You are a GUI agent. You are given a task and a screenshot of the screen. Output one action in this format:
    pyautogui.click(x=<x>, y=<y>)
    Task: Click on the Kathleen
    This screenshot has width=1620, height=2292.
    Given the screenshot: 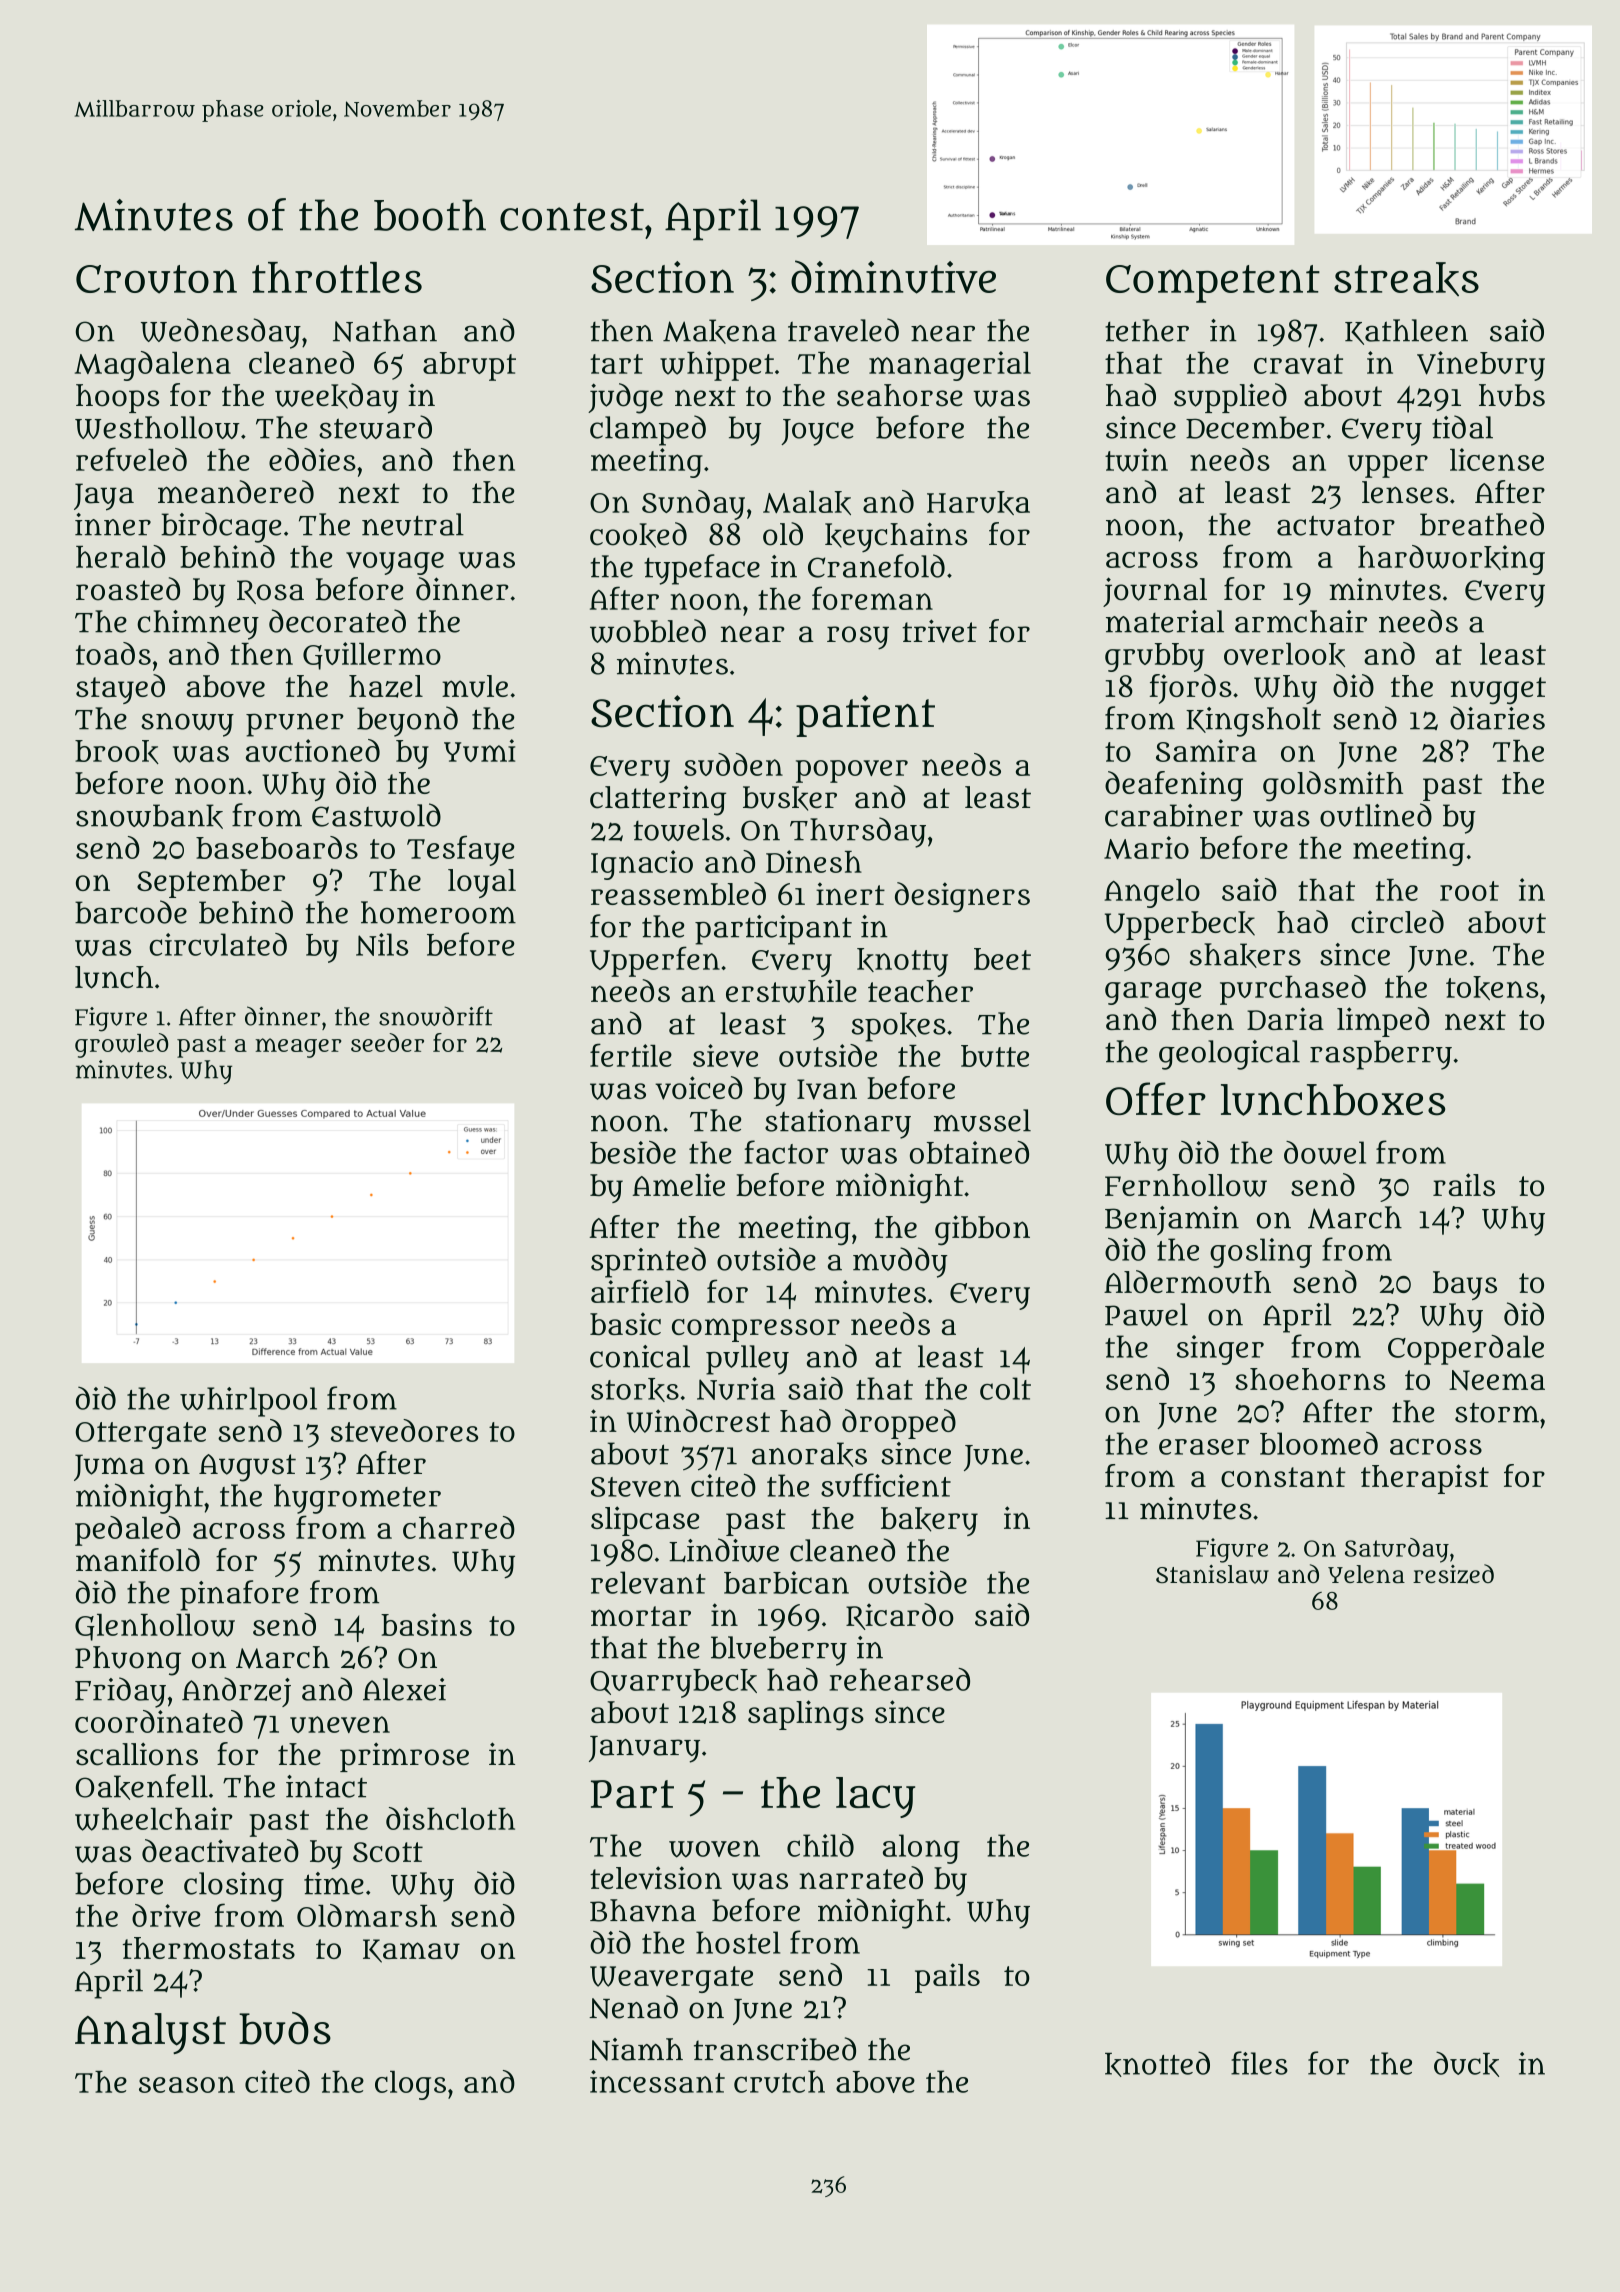 What is the action you would take?
    pyautogui.click(x=1406, y=332)
